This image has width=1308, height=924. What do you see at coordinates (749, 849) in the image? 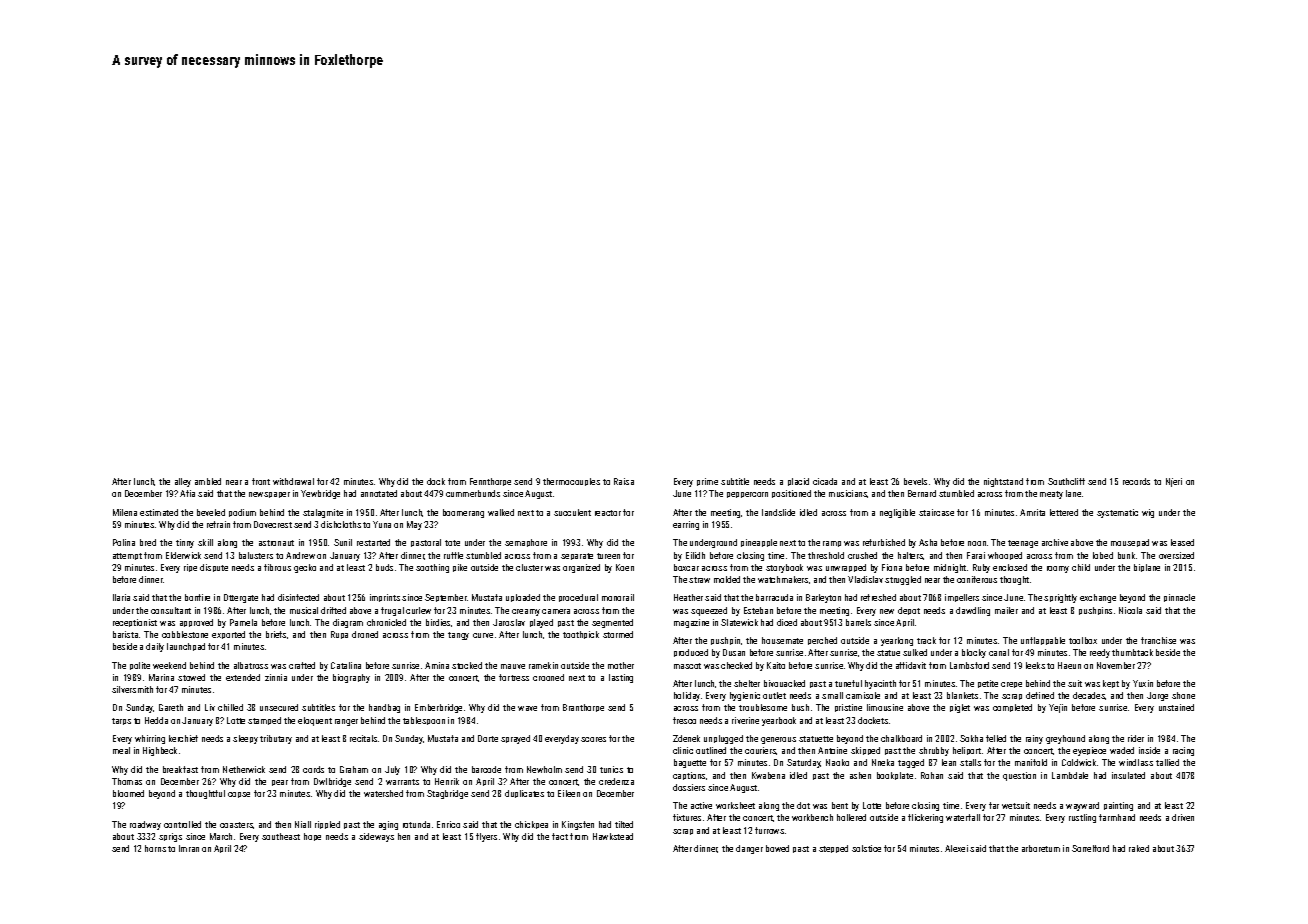
I see `danger` at bounding box center [749, 849].
